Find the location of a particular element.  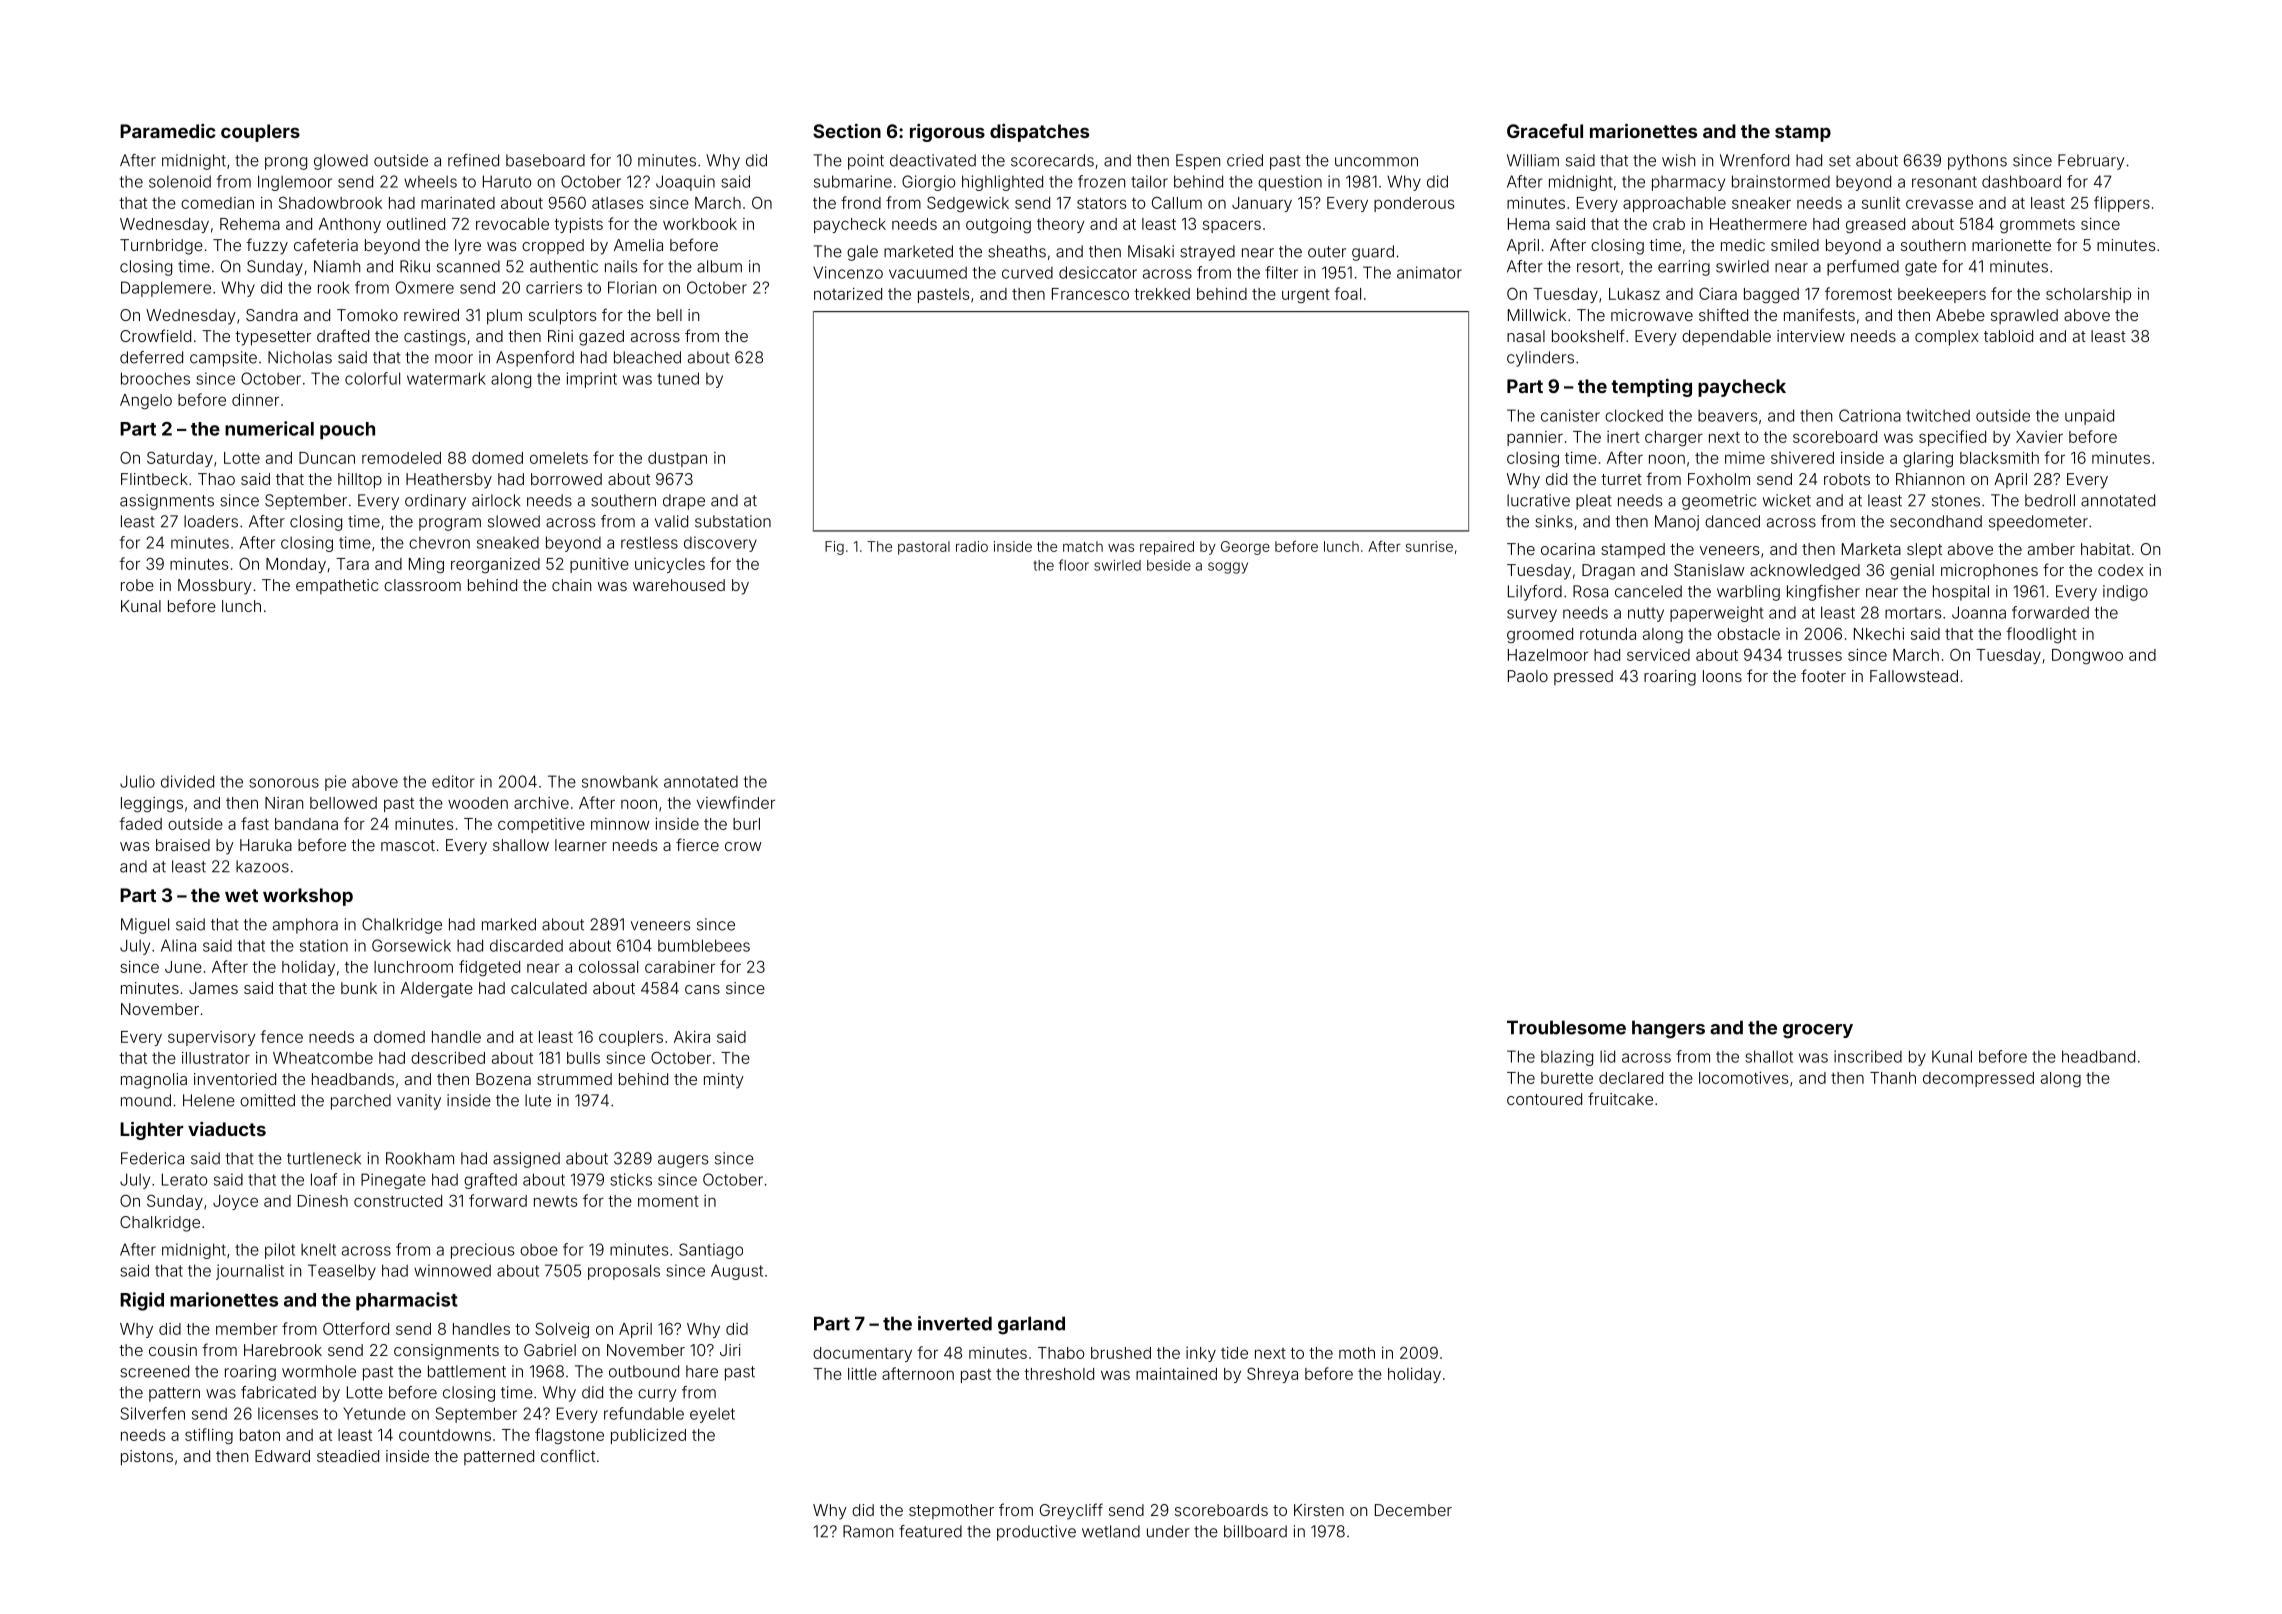

Santiago is located at coordinates (711, 1251).
